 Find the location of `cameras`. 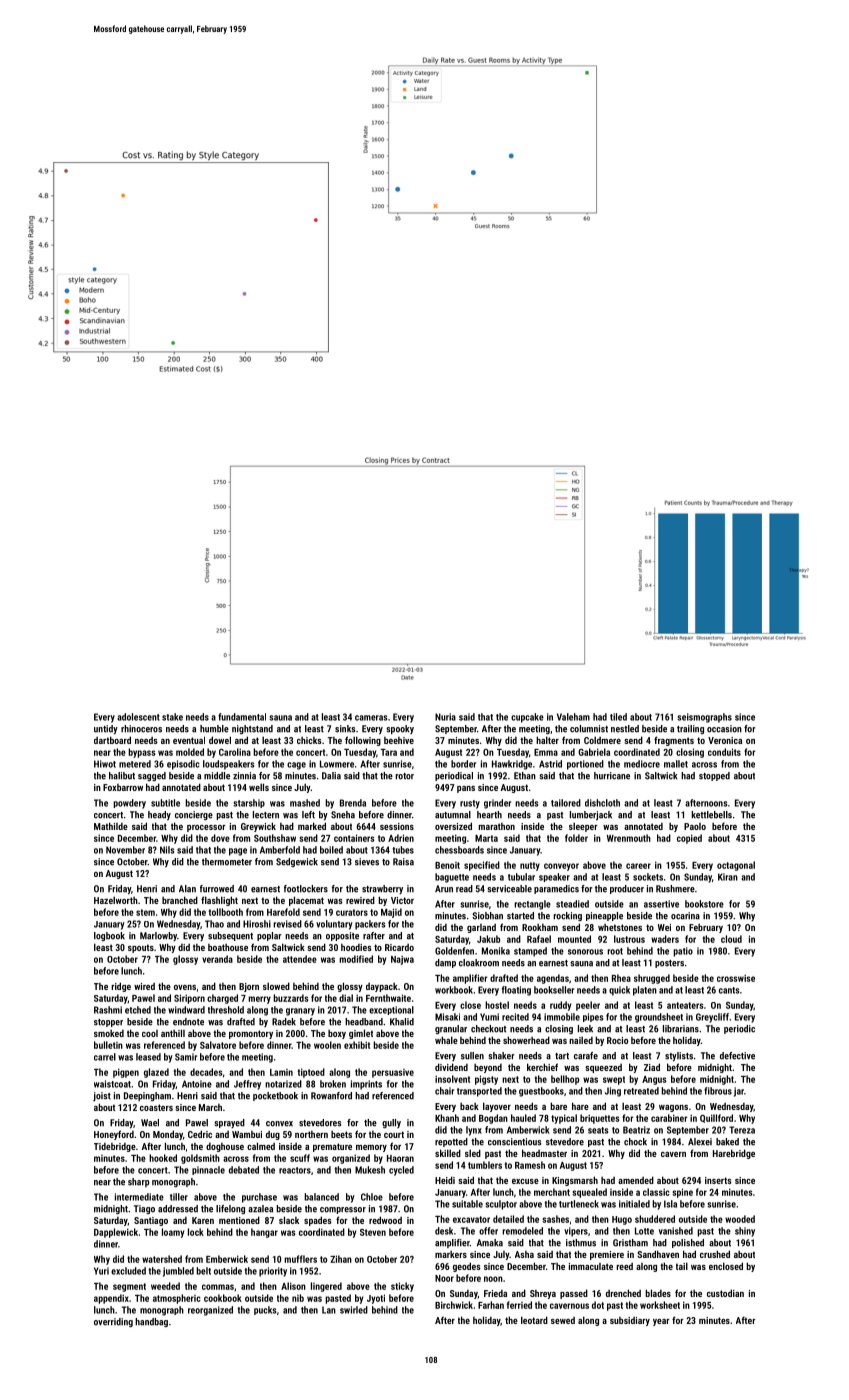

cameras is located at coordinates (371, 718).
